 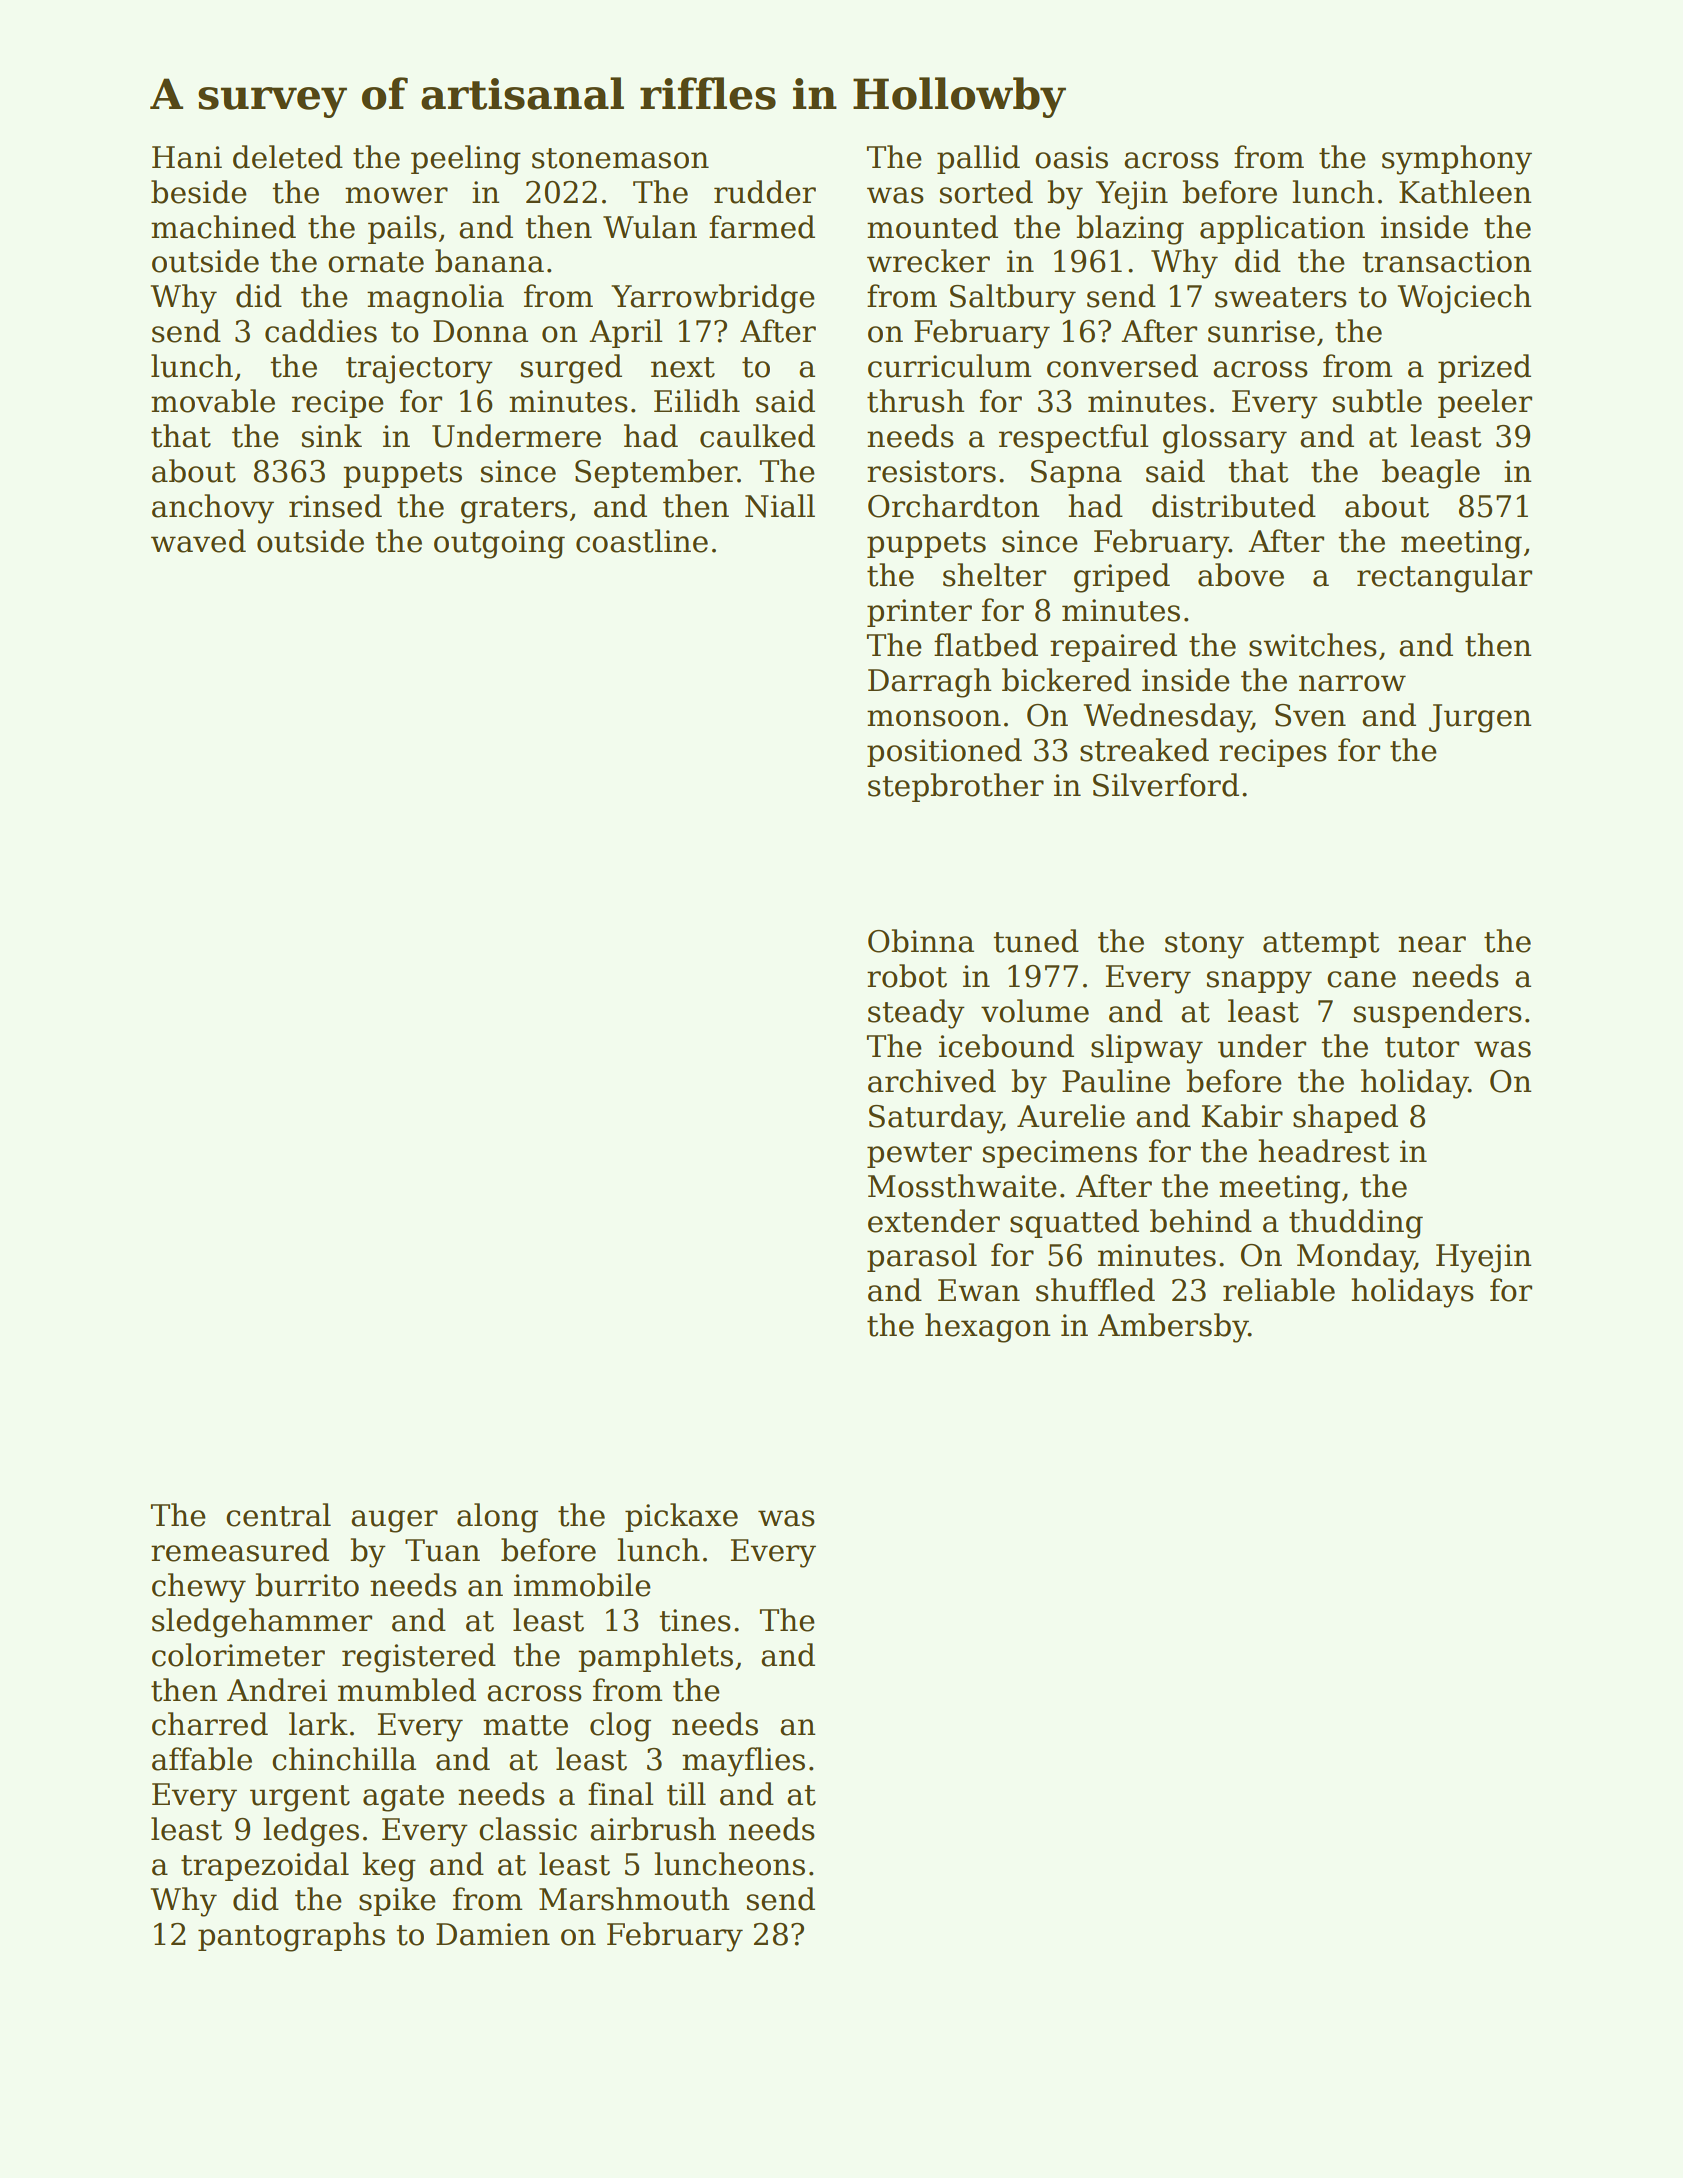 I want to click on magnolia, so click(x=435, y=299).
